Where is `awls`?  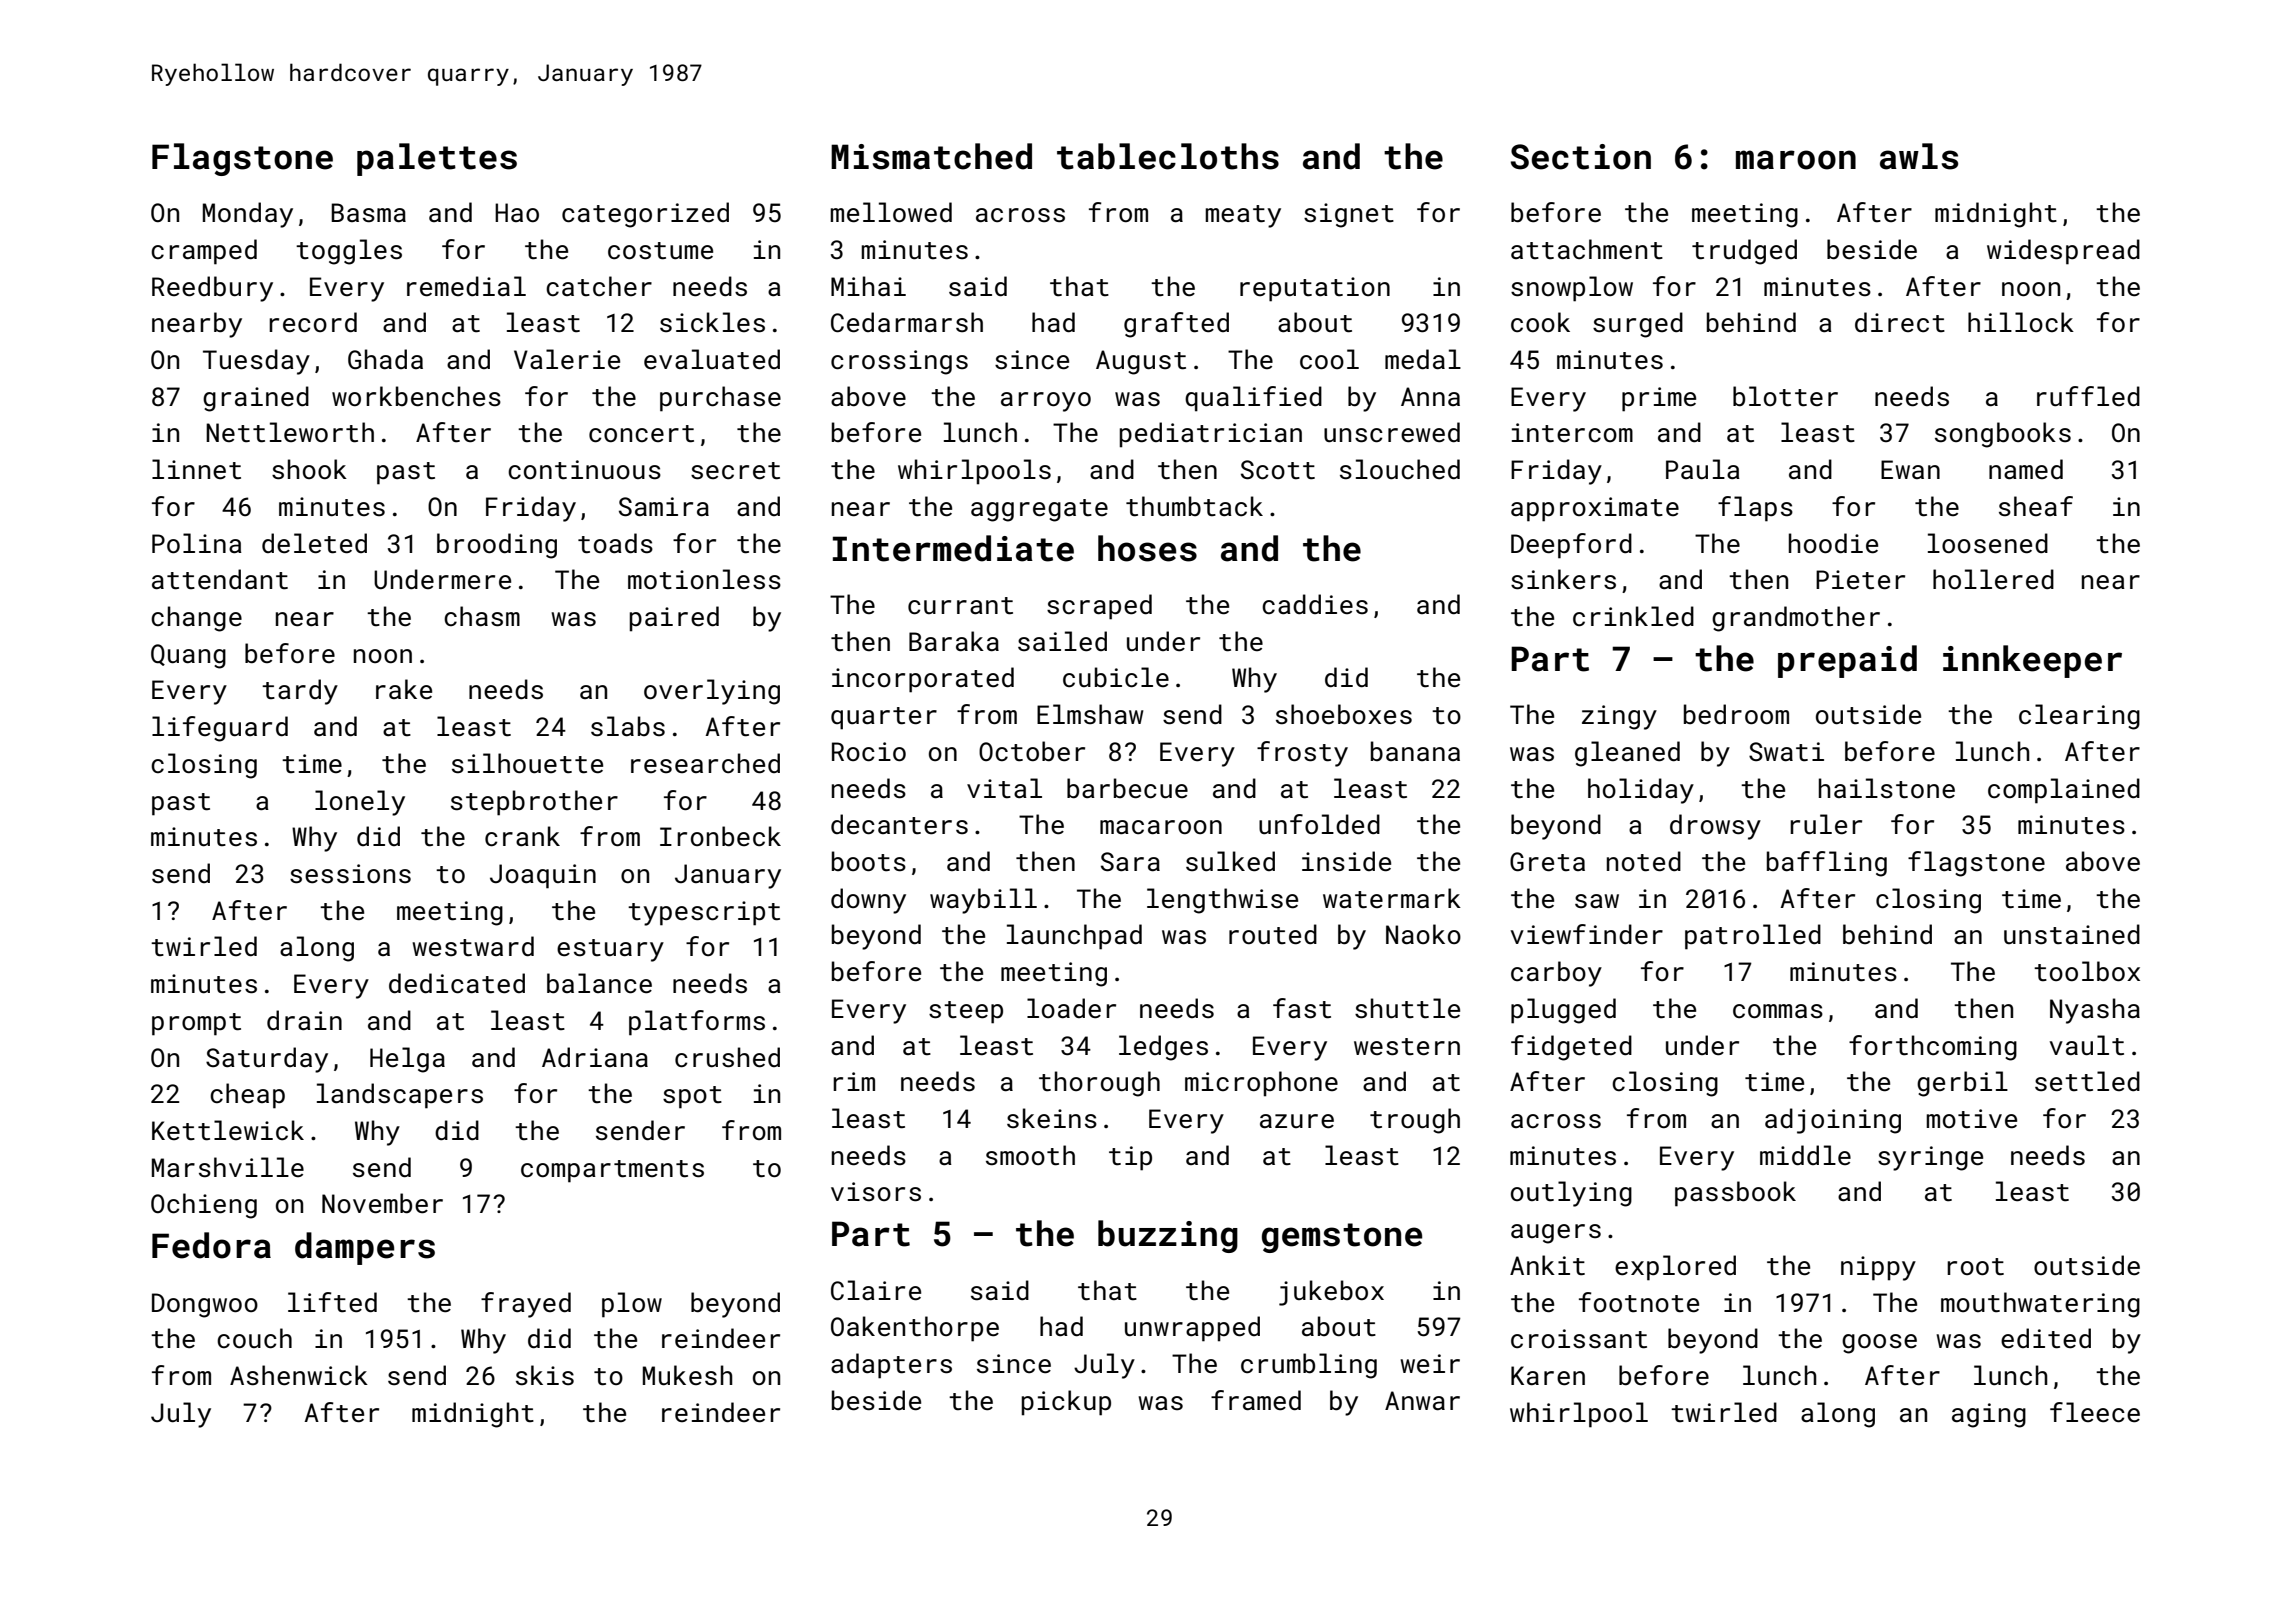 awls is located at coordinates (1919, 156).
